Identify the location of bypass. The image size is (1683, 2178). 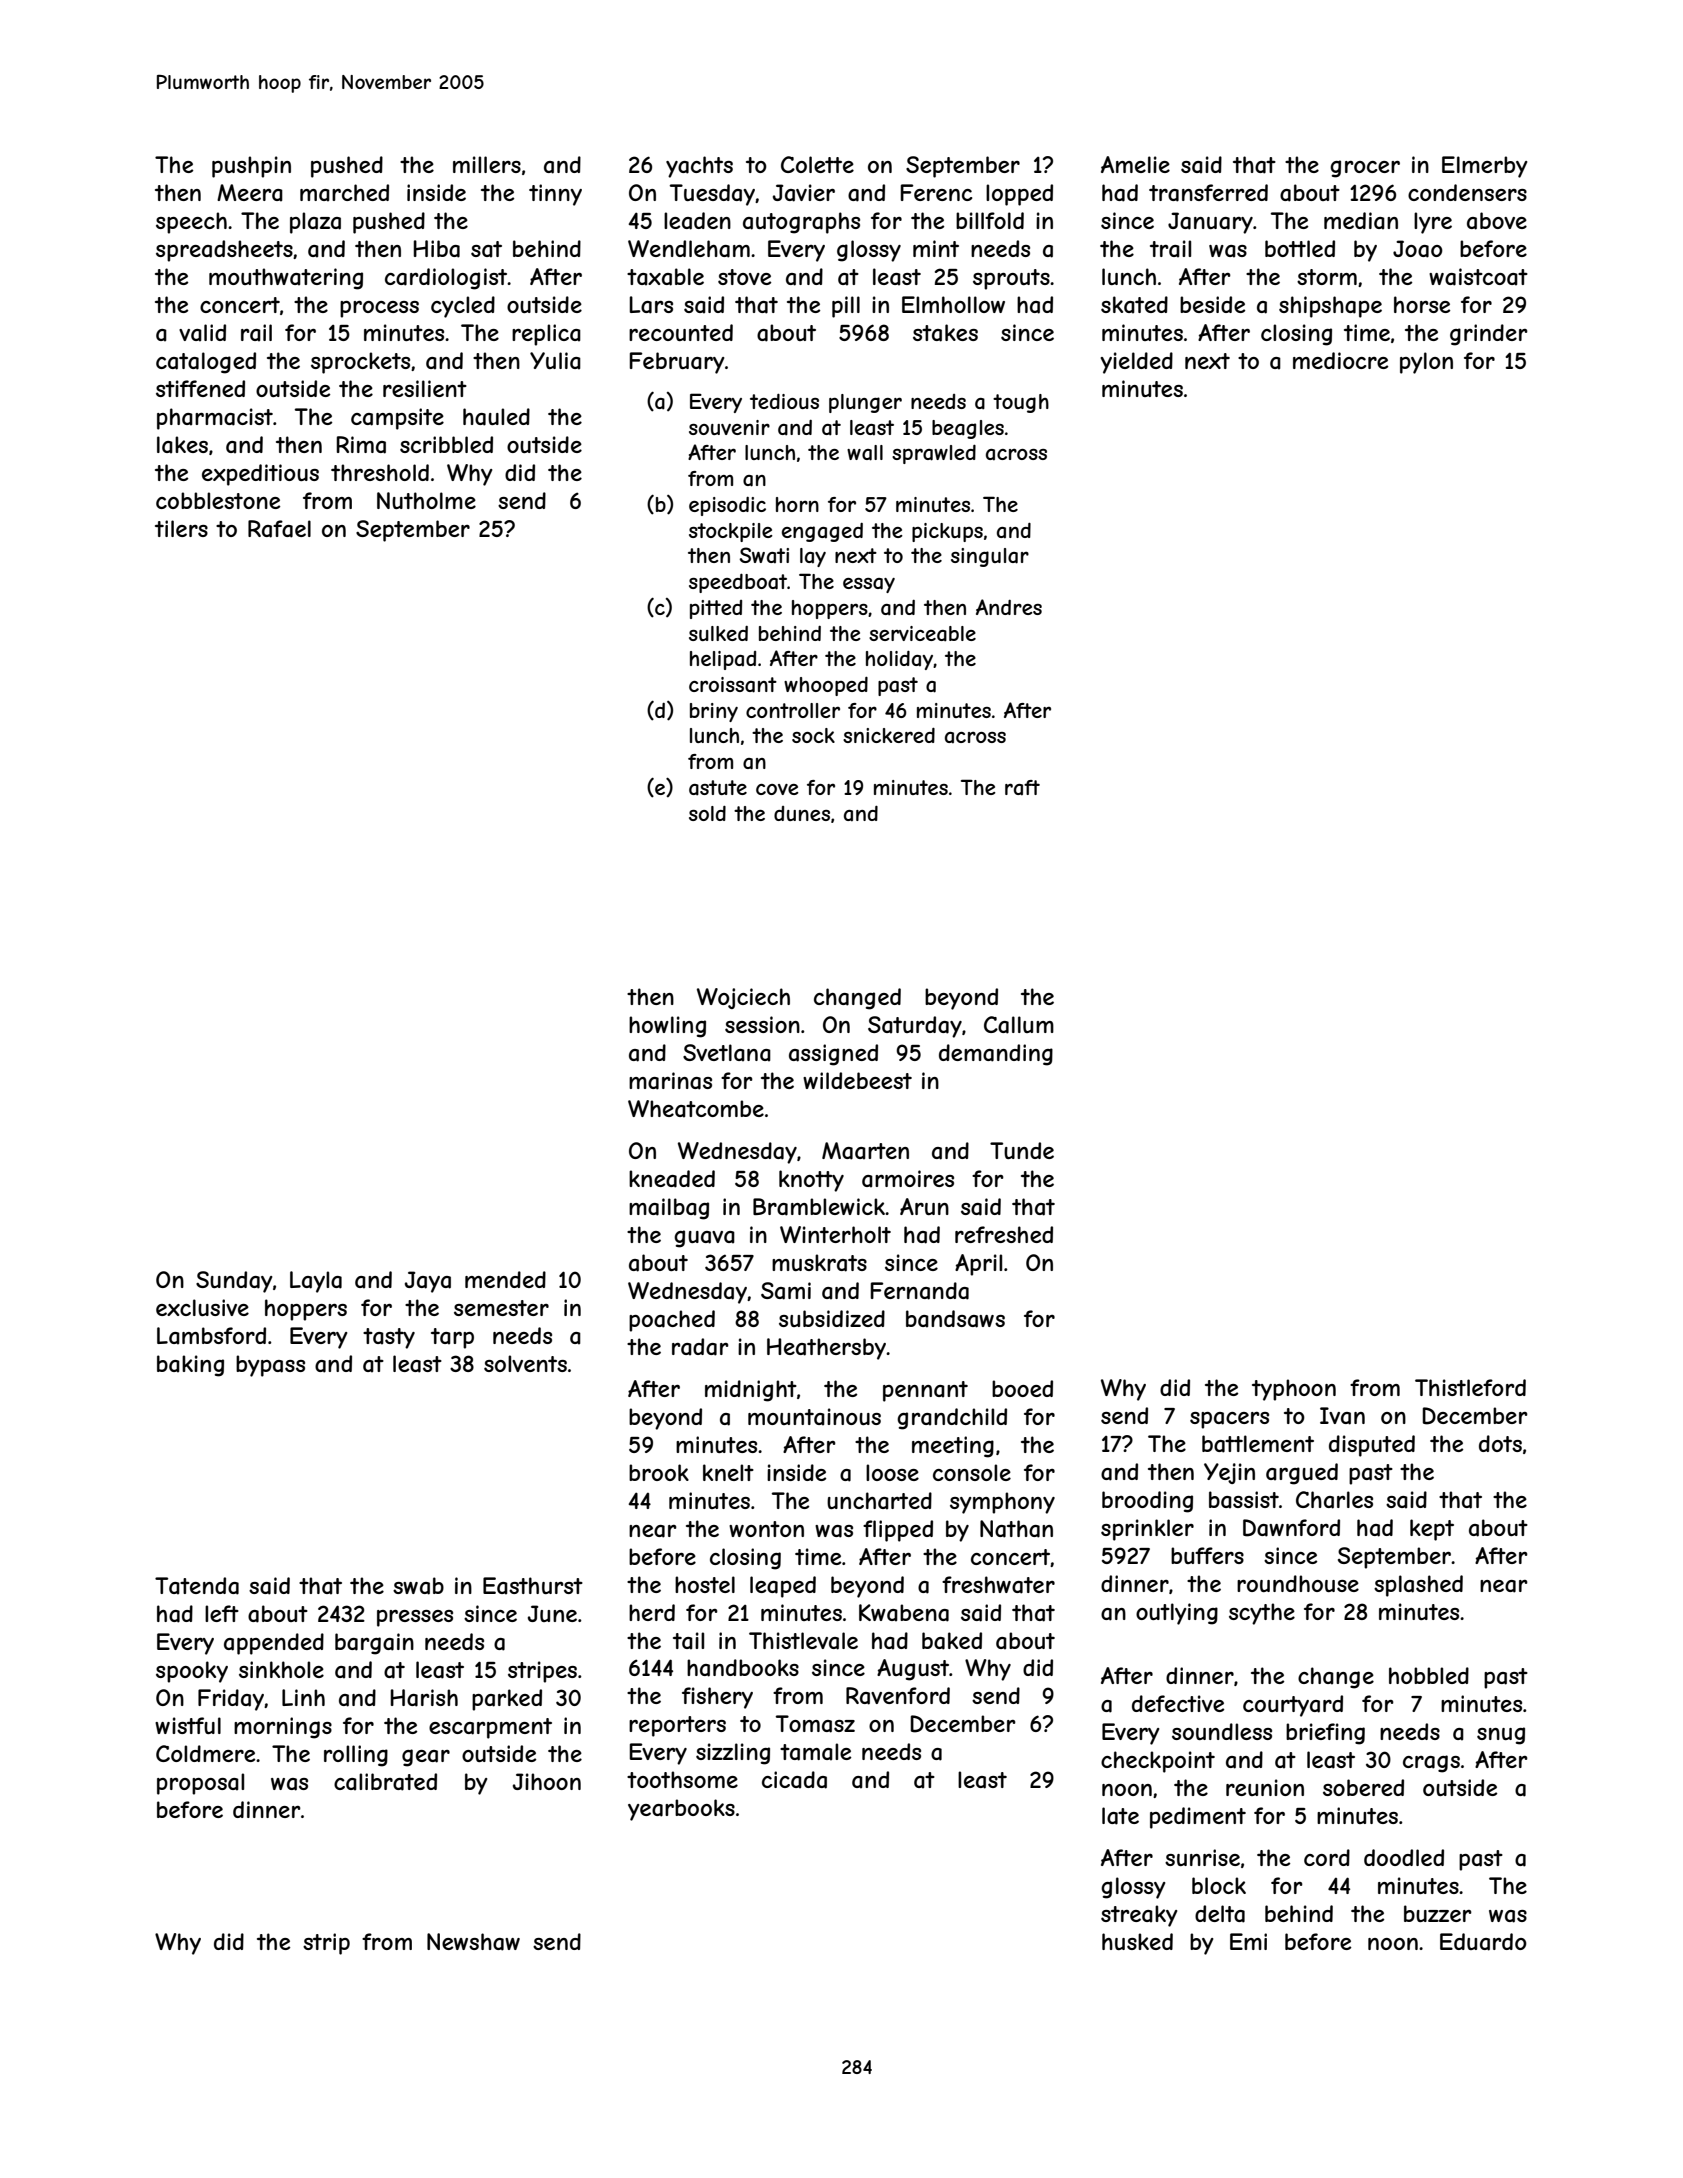
(270, 1366).
